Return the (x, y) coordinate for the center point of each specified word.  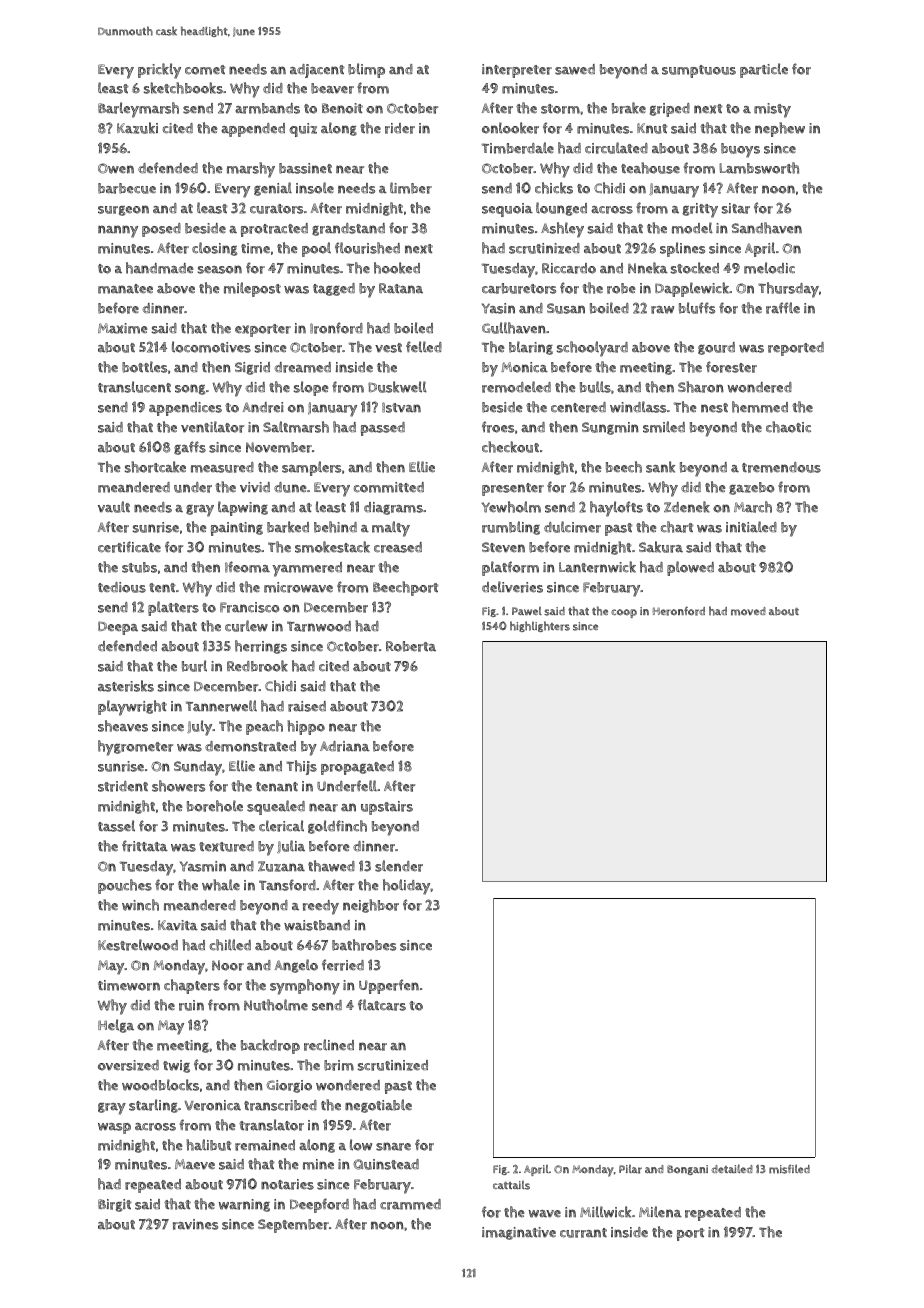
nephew (780, 129)
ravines (195, 1224)
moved (748, 611)
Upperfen (389, 986)
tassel (116, 826)
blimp (366, 70)
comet (205, 70)
